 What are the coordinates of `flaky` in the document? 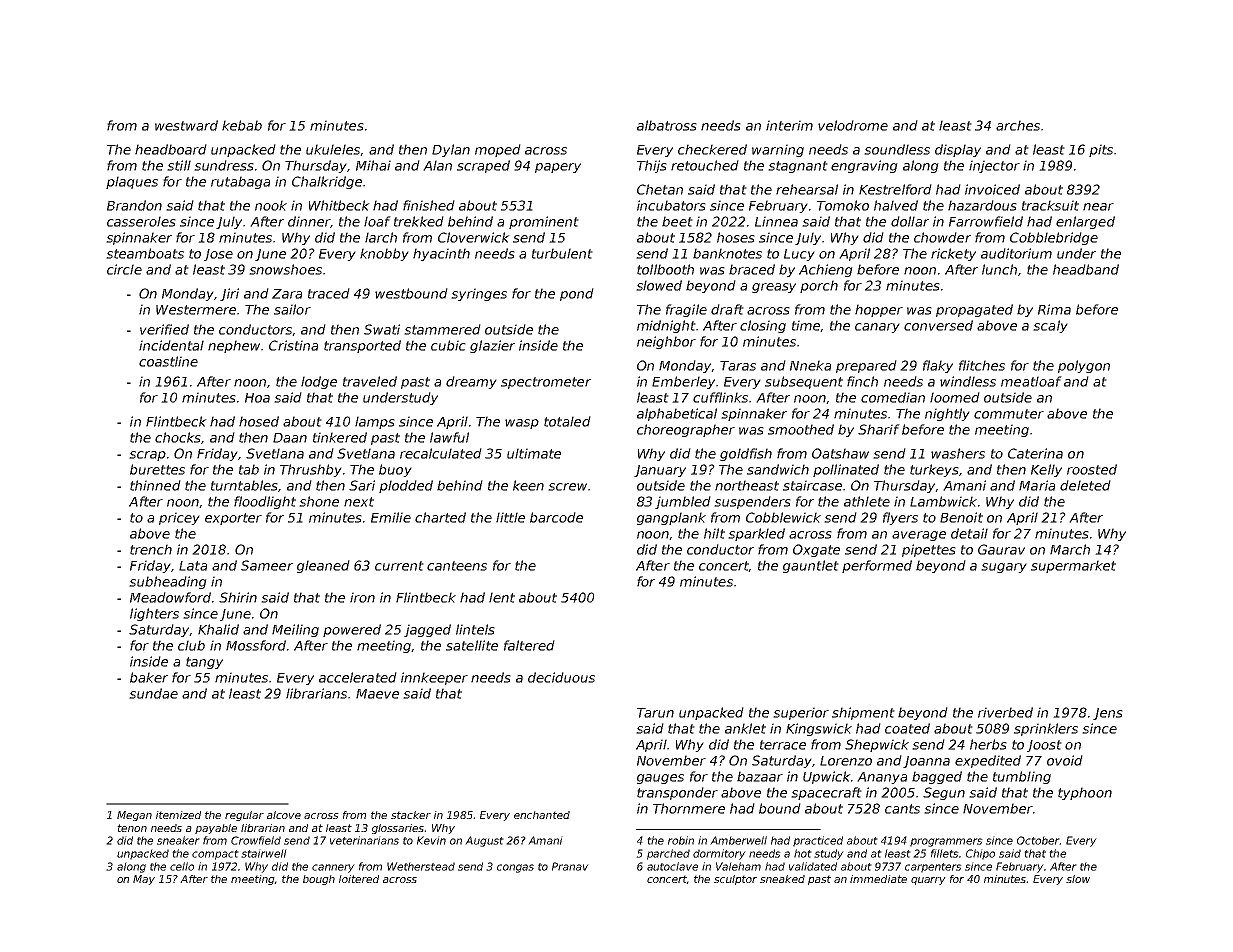 It's located at (938, 366).
